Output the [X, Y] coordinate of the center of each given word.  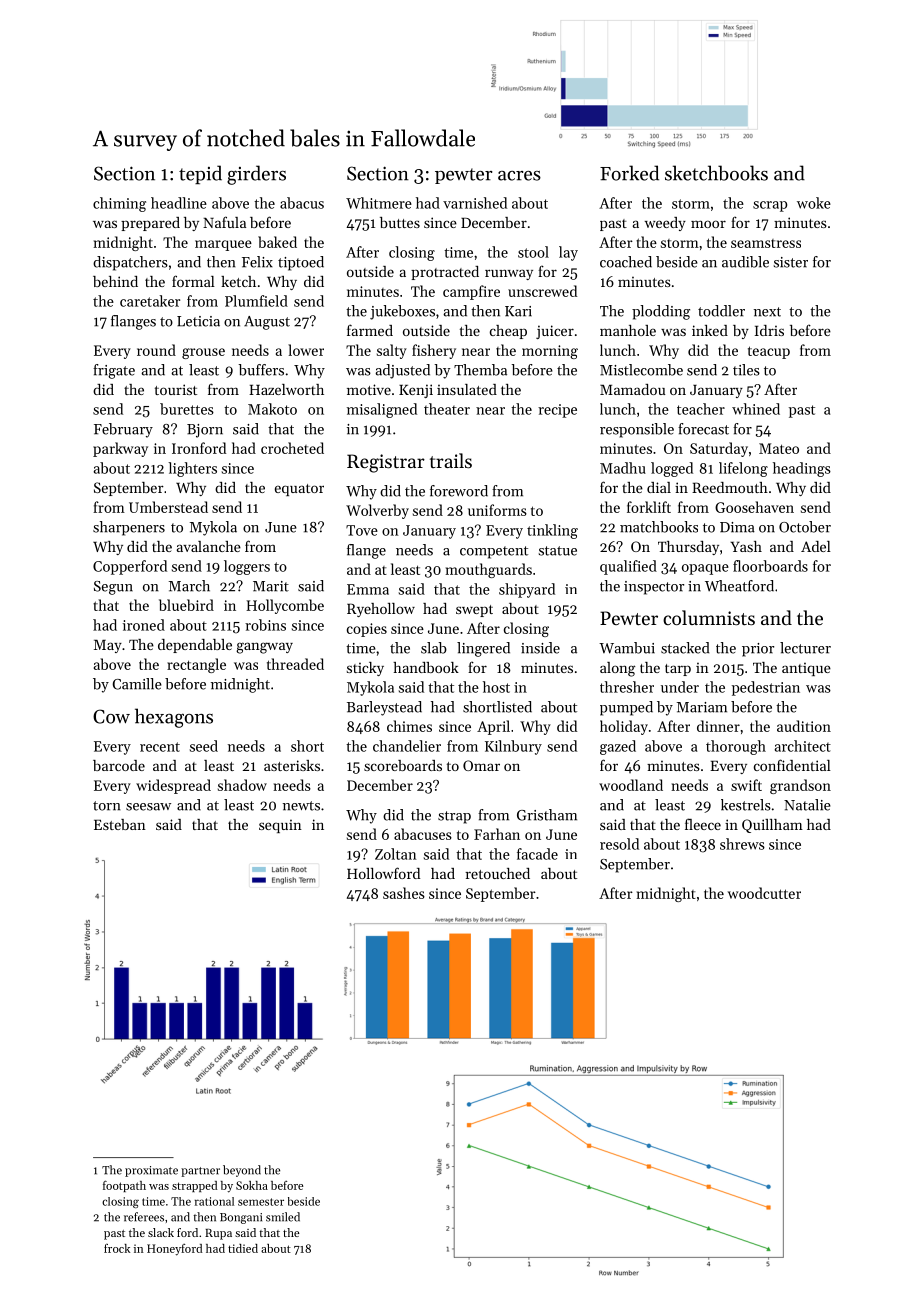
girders [256, 175]
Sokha [252, 1185]
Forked [629, 173]
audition [804, 726]
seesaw [148, 807]
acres [519, 176]
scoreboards [403, 765]
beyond [242, 1171]
